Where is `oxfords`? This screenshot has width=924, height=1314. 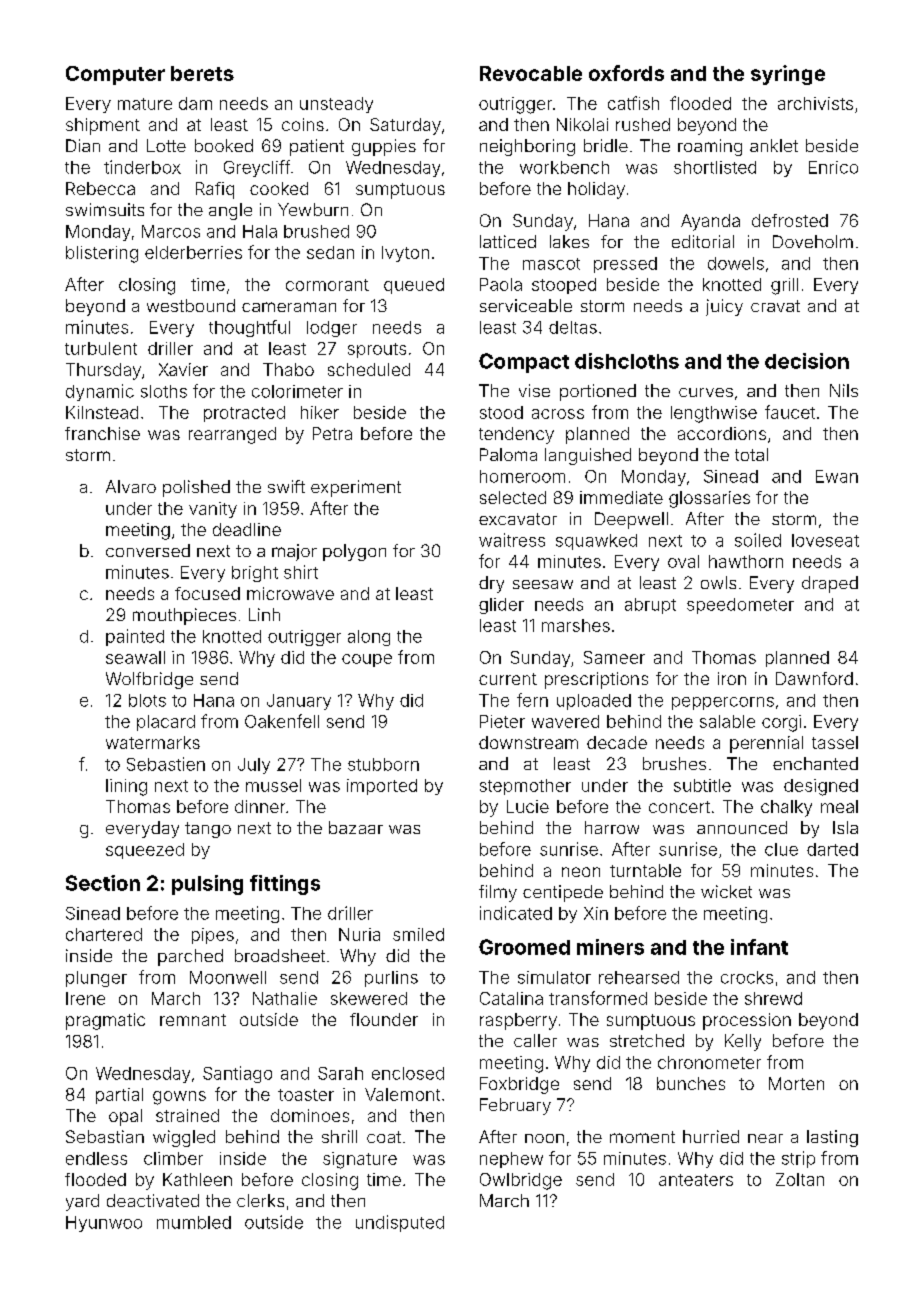
oxfords is located at coordinates (626, 73).
